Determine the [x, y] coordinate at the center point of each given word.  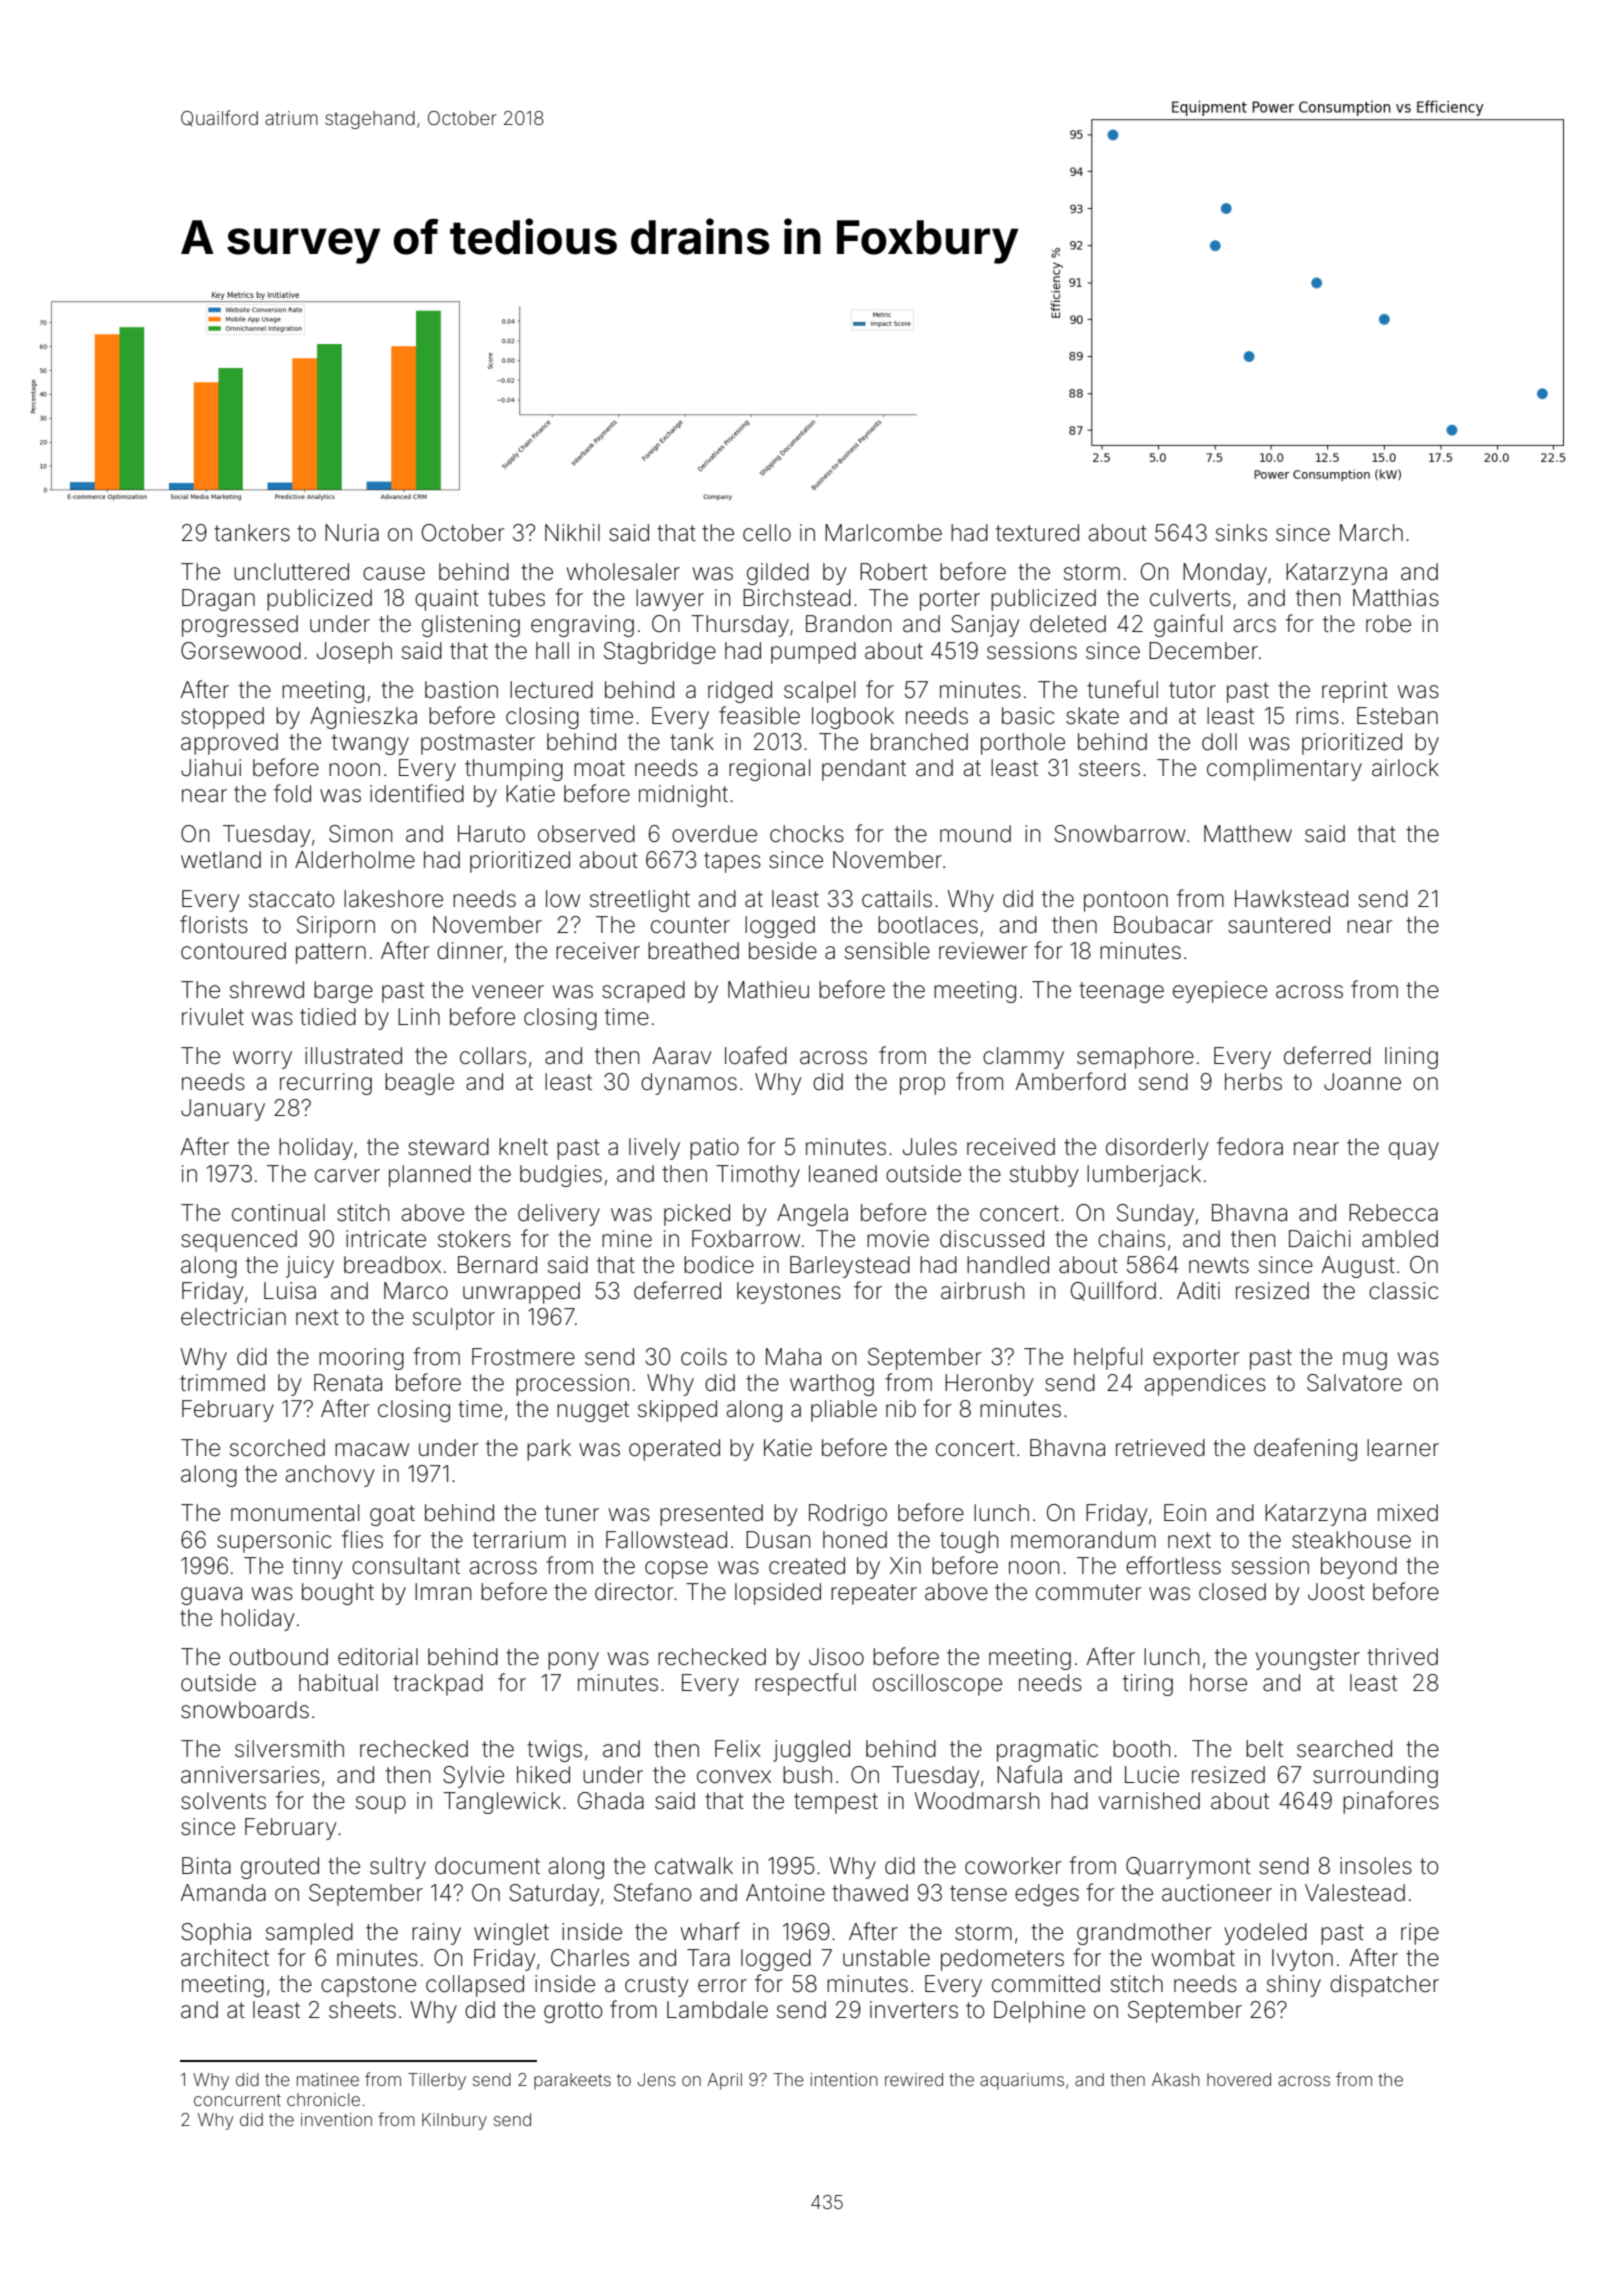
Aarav [682, 1056]
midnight [683, 796]
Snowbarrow [1120, 834]
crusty [656, 1986]
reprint [1355, 692]
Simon [360, 834]
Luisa [290, 1291]
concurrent [237, 2100]
